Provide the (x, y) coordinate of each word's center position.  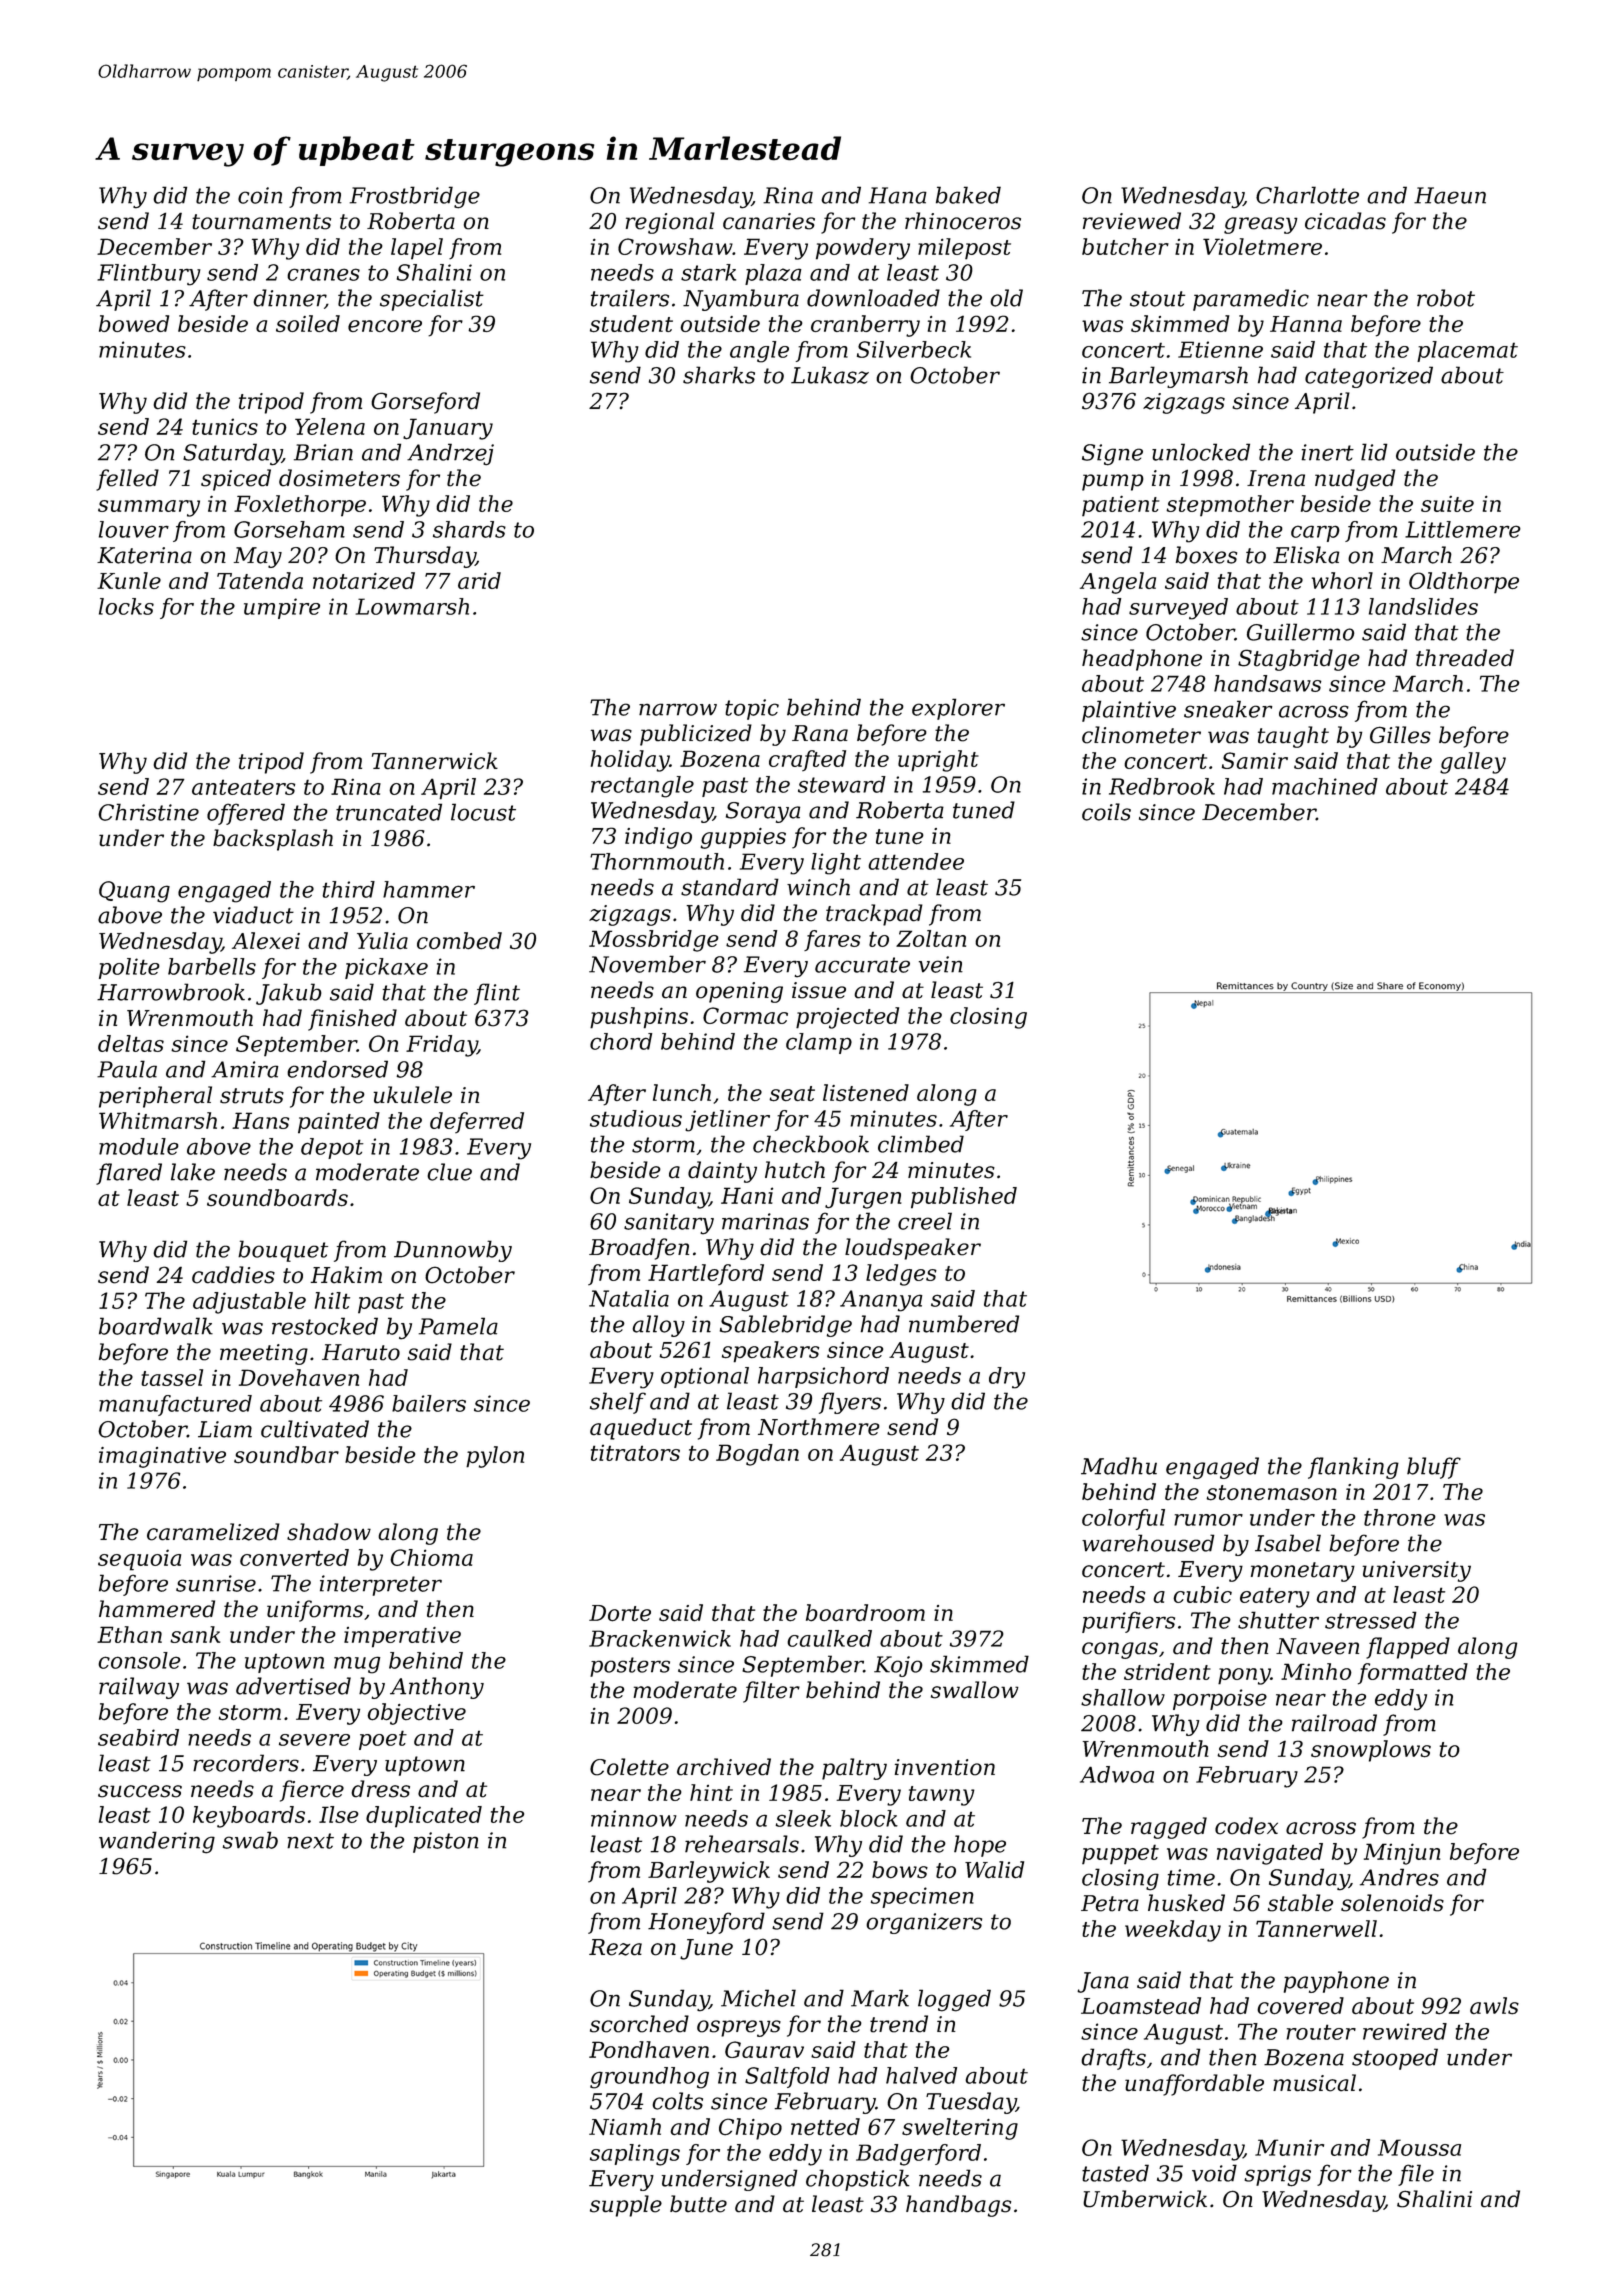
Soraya (763, 812)
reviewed (1132, 221)
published (964, 1198)
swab (250, 1840)
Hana (898, 195)
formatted (1413, 1674)
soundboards (277, 1198)
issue (819, 990)
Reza (615, 1947)
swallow (975, 1690)
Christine (148, 812)
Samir (1255, 760)
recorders (246, 1763)
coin (260, 195)
